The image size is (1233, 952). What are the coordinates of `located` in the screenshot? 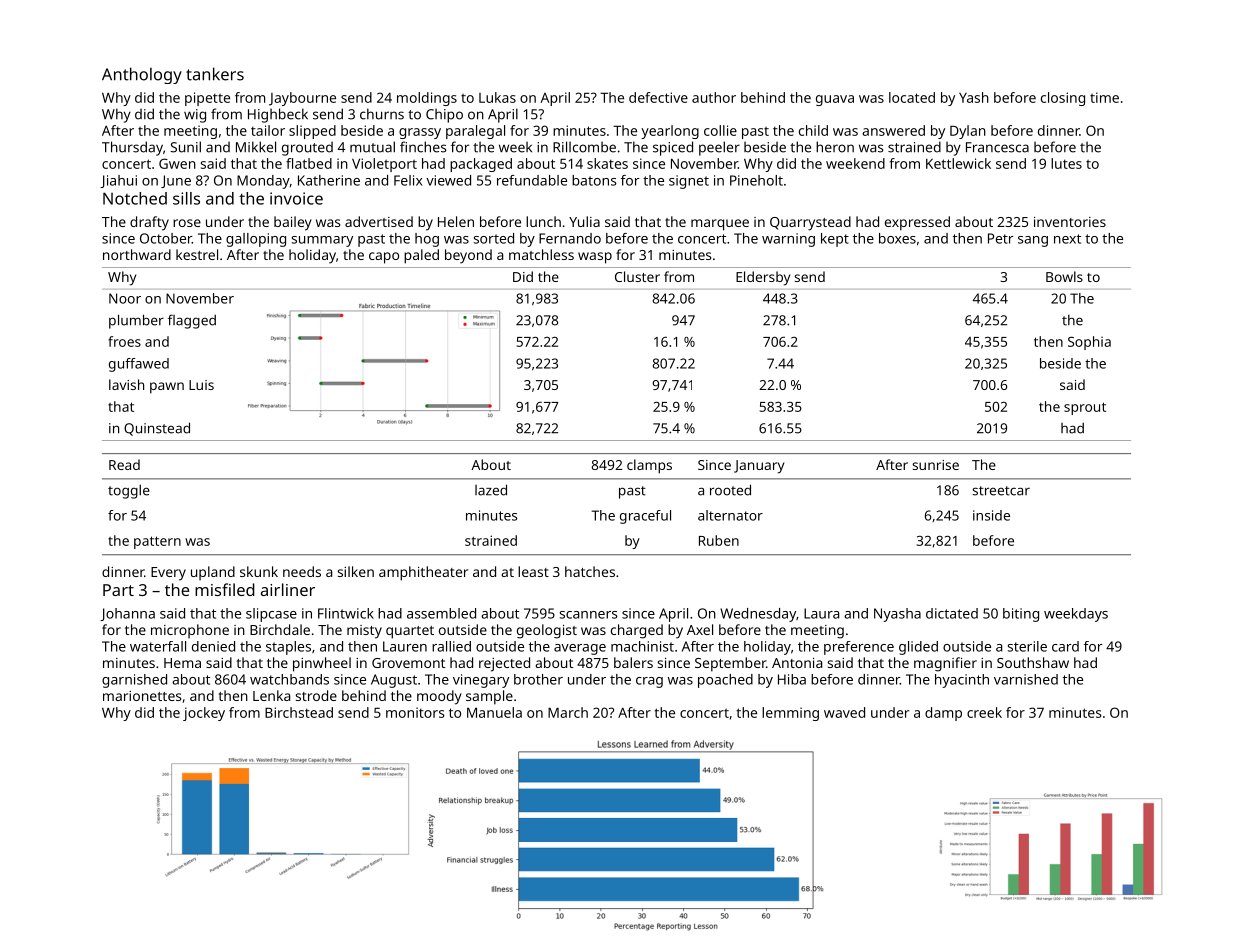 It's located at (912, 97).
